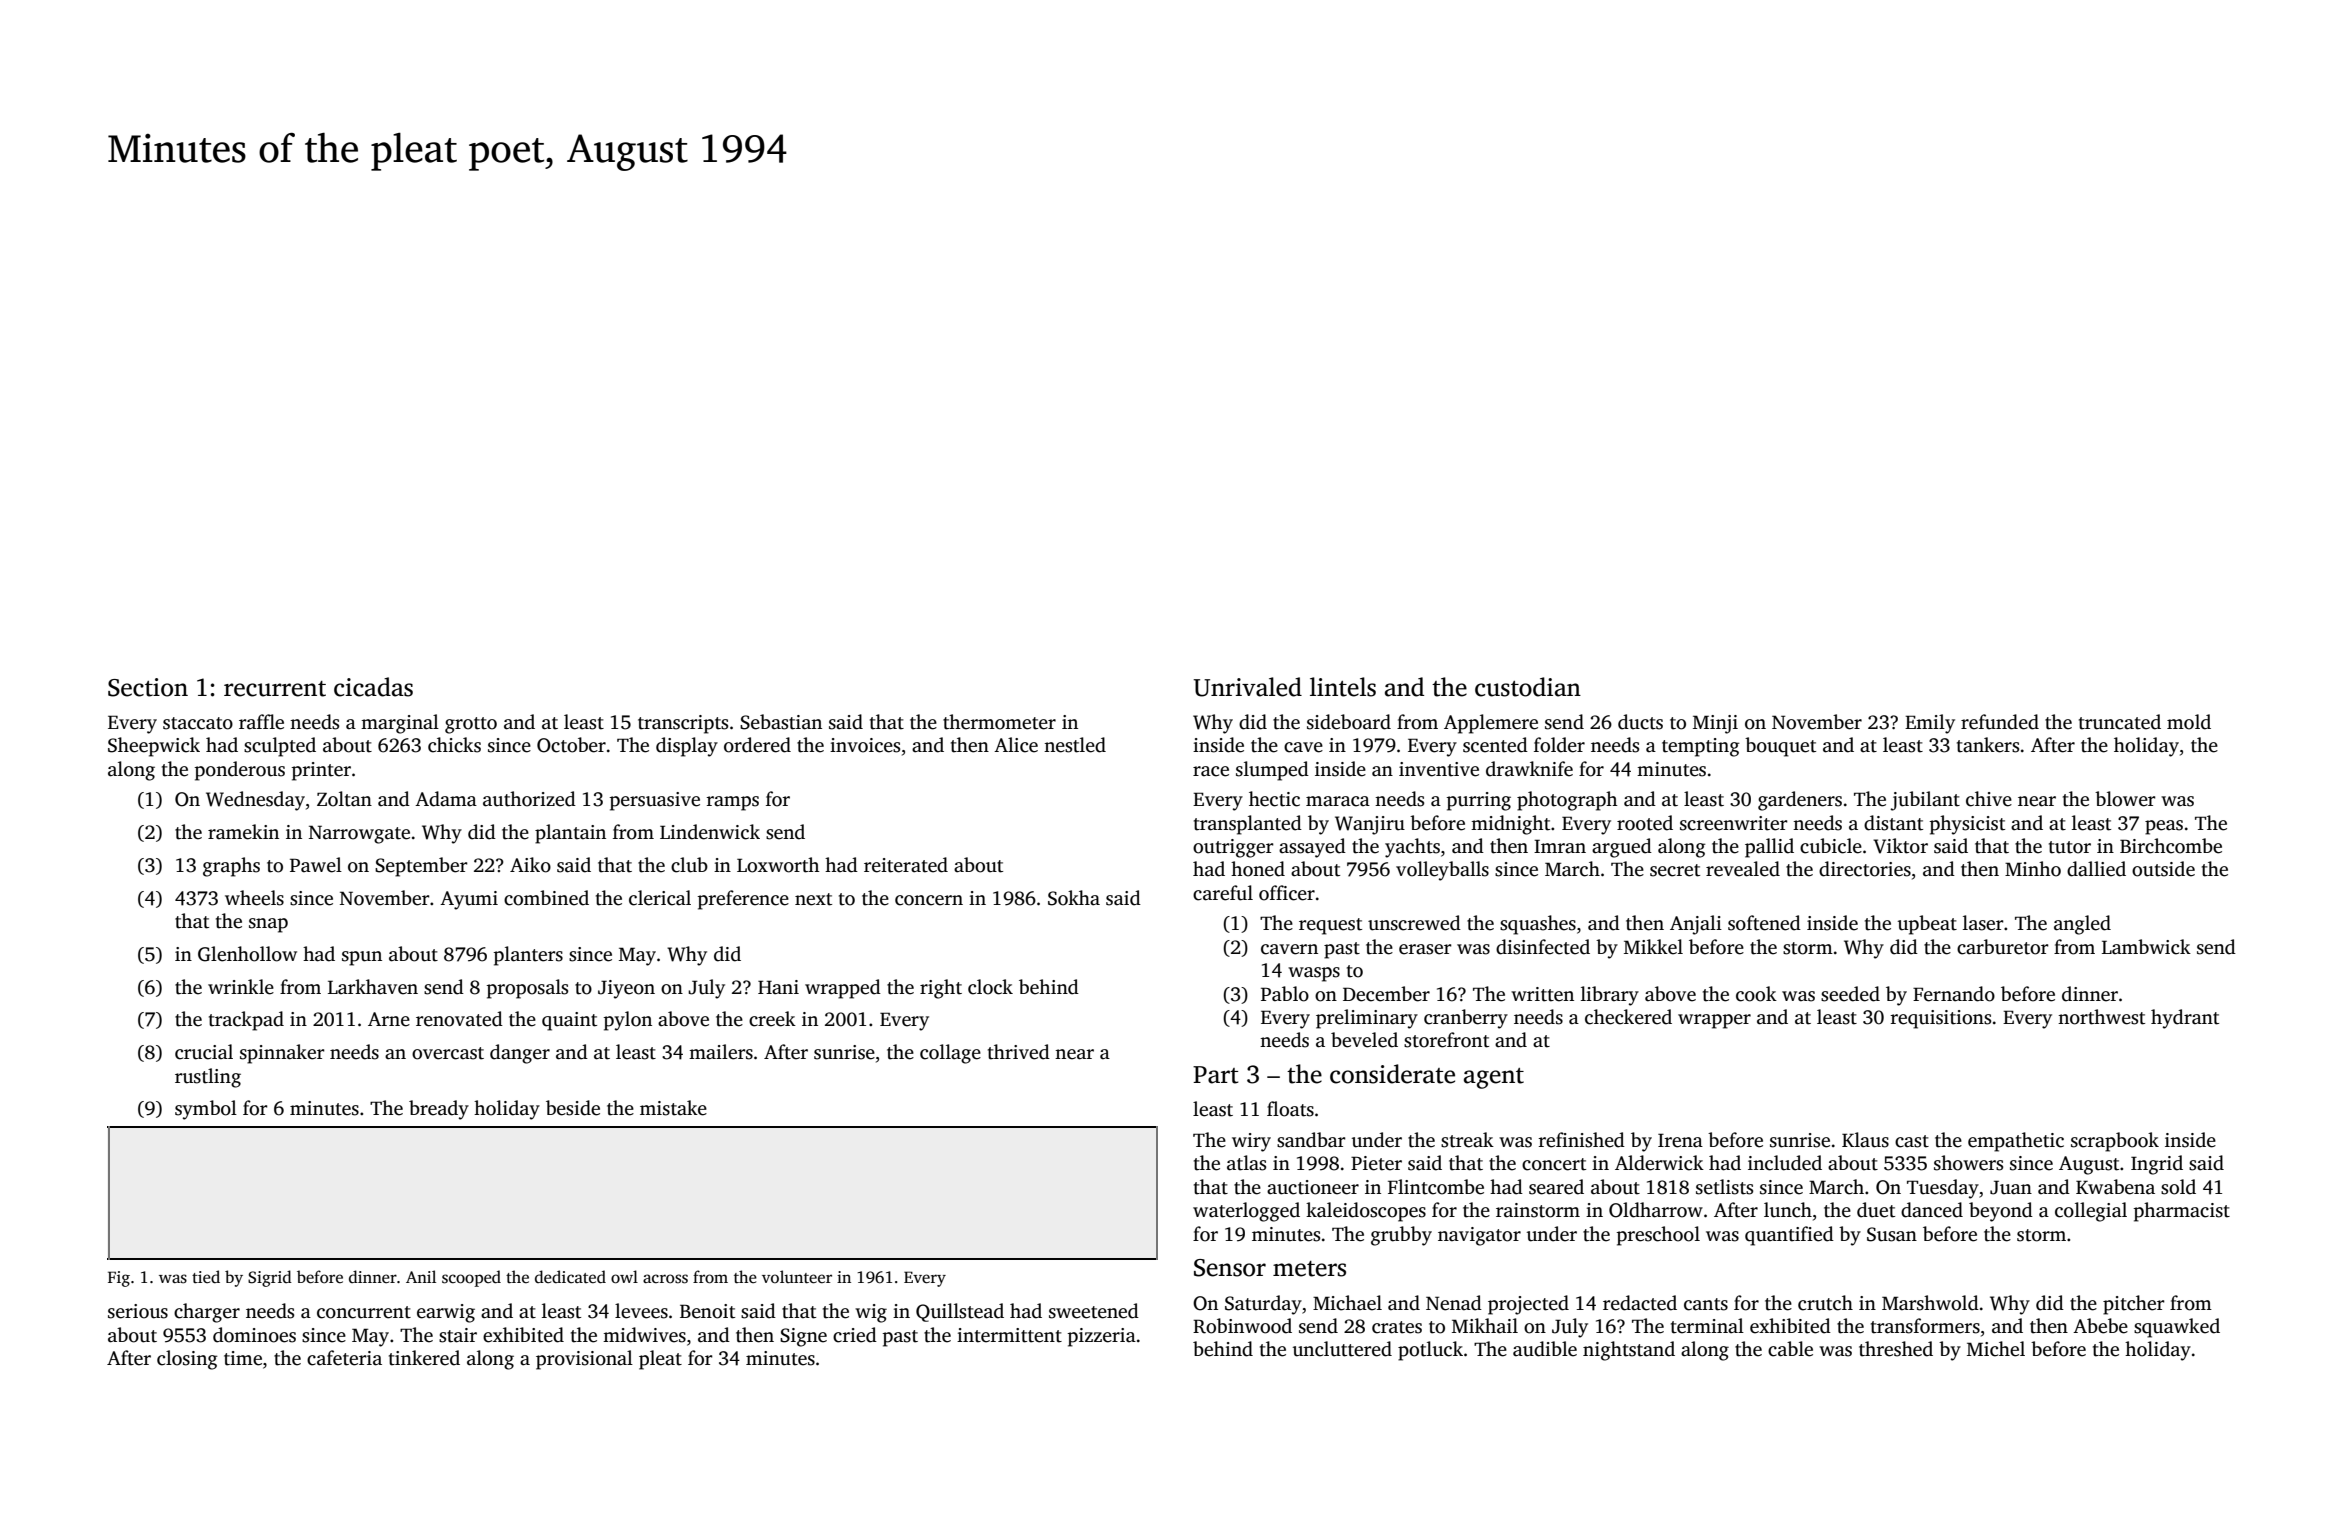 The image size is (2351, 1521). Describe the element at coordinates (1756, 994) in the page. I see `cook` at that location.
